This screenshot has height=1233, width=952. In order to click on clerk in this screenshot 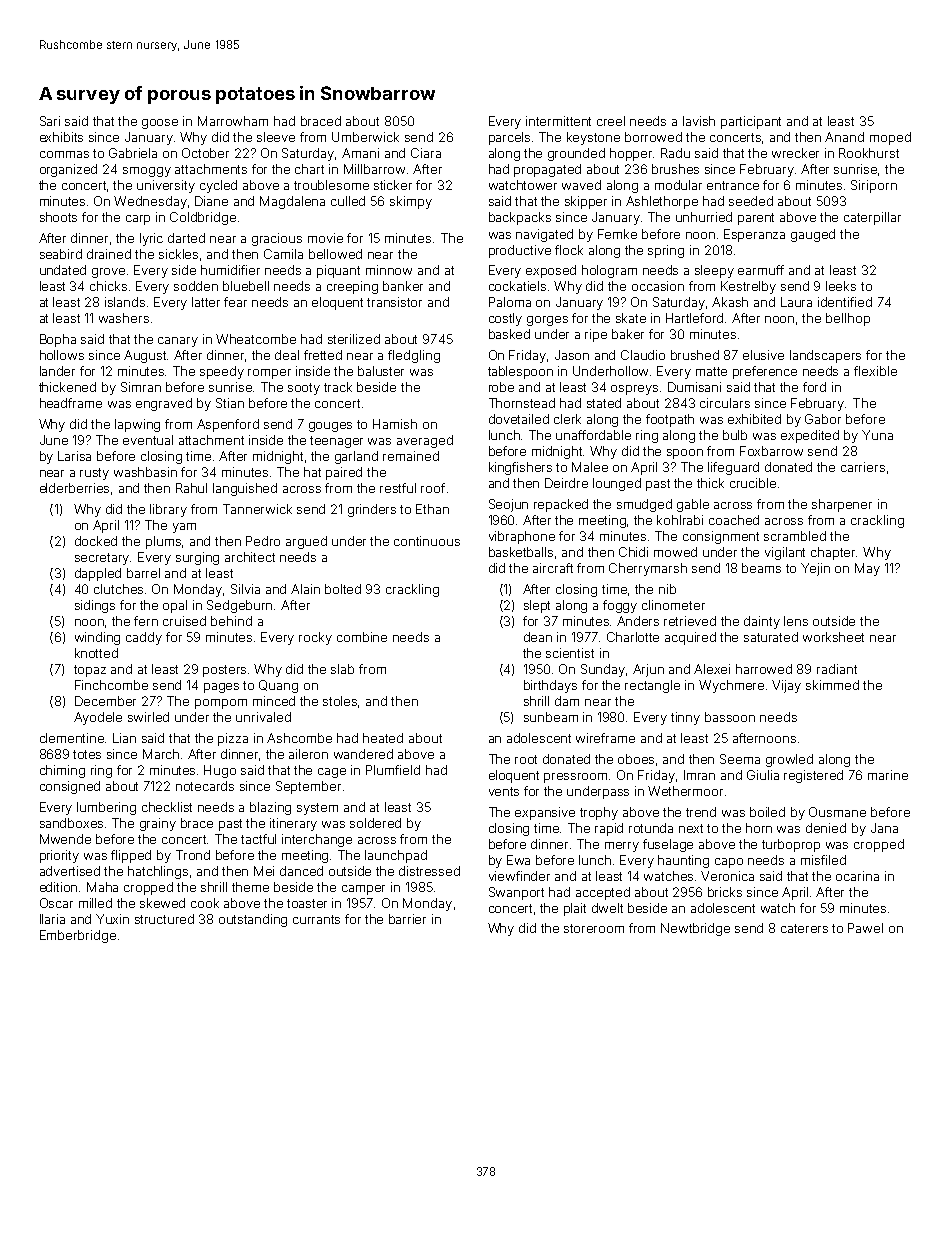, I will do `click(567, 419)`.
